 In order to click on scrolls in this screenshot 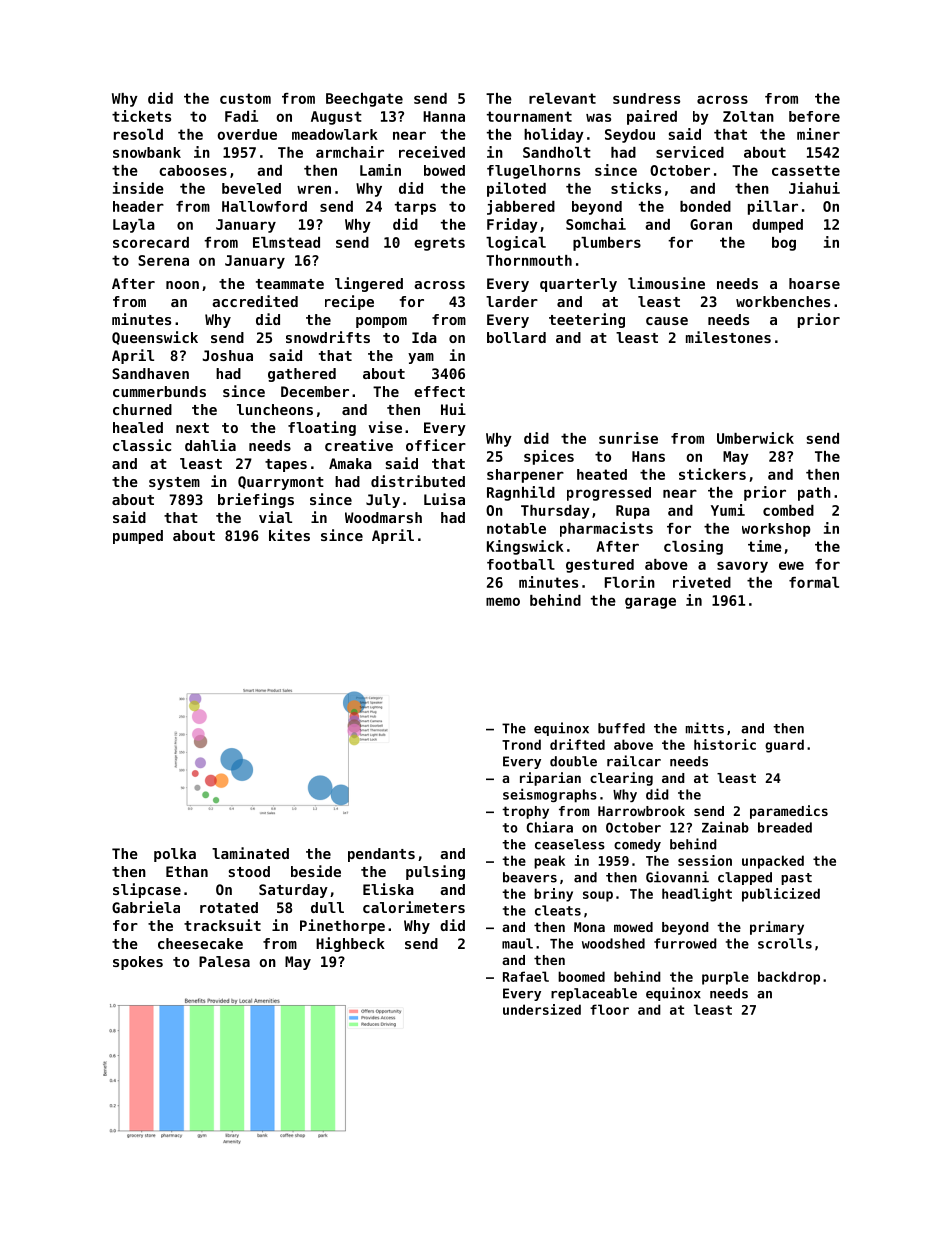, I will do `click(785, 943)`.
